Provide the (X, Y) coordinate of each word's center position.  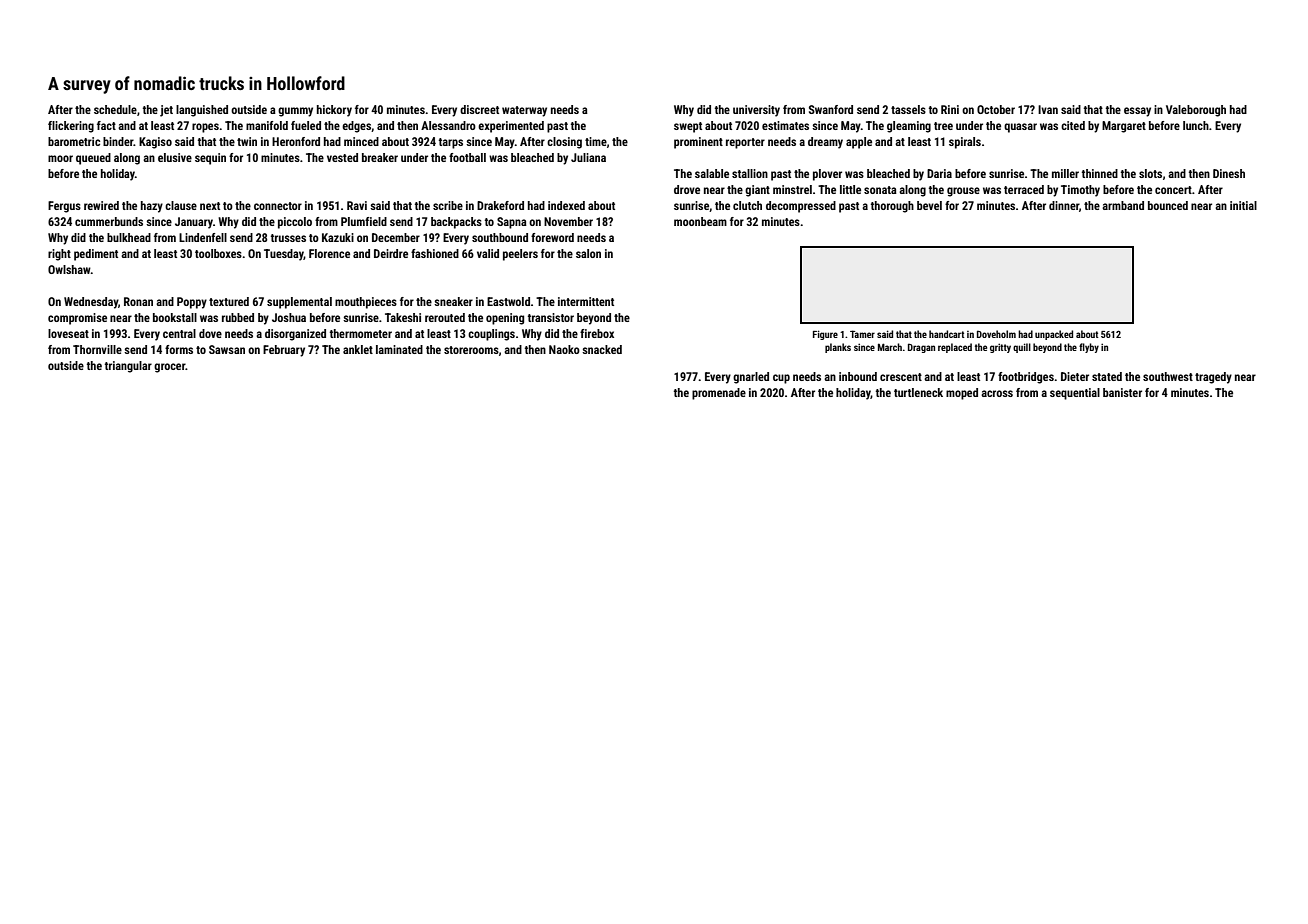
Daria (939, 173)
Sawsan (227, 349)
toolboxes (218, 253)
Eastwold (508, 301)
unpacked (1054, 335)
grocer (169, 368)
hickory (334, 111)
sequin (210, 159)
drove (687, 189)
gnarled (751, 378)
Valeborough (1196, 111)
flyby (1089, 348)
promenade (719, 394)
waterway (524, 111)
